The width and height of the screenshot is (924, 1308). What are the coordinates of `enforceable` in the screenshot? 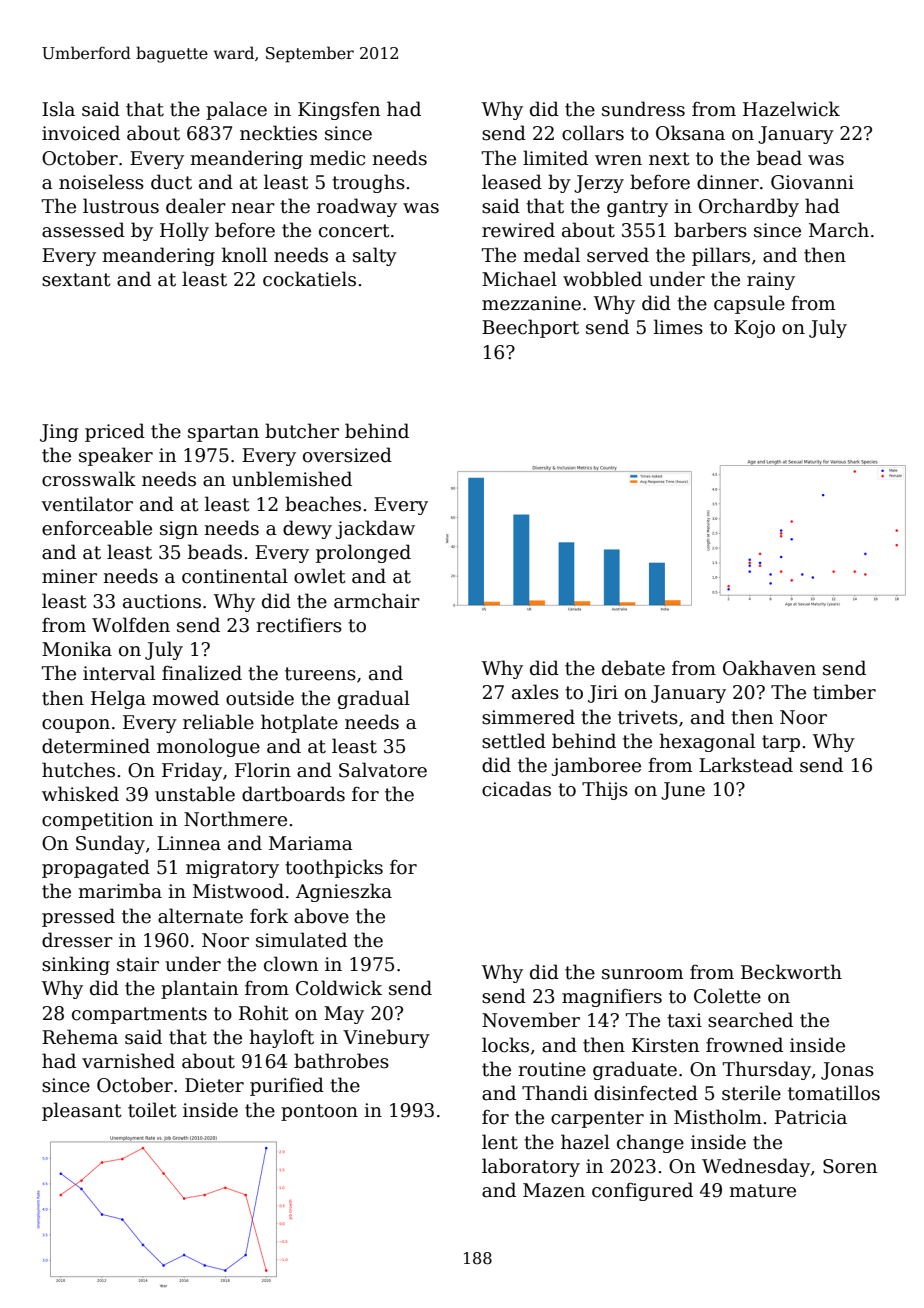 It's located at (97, 528).
